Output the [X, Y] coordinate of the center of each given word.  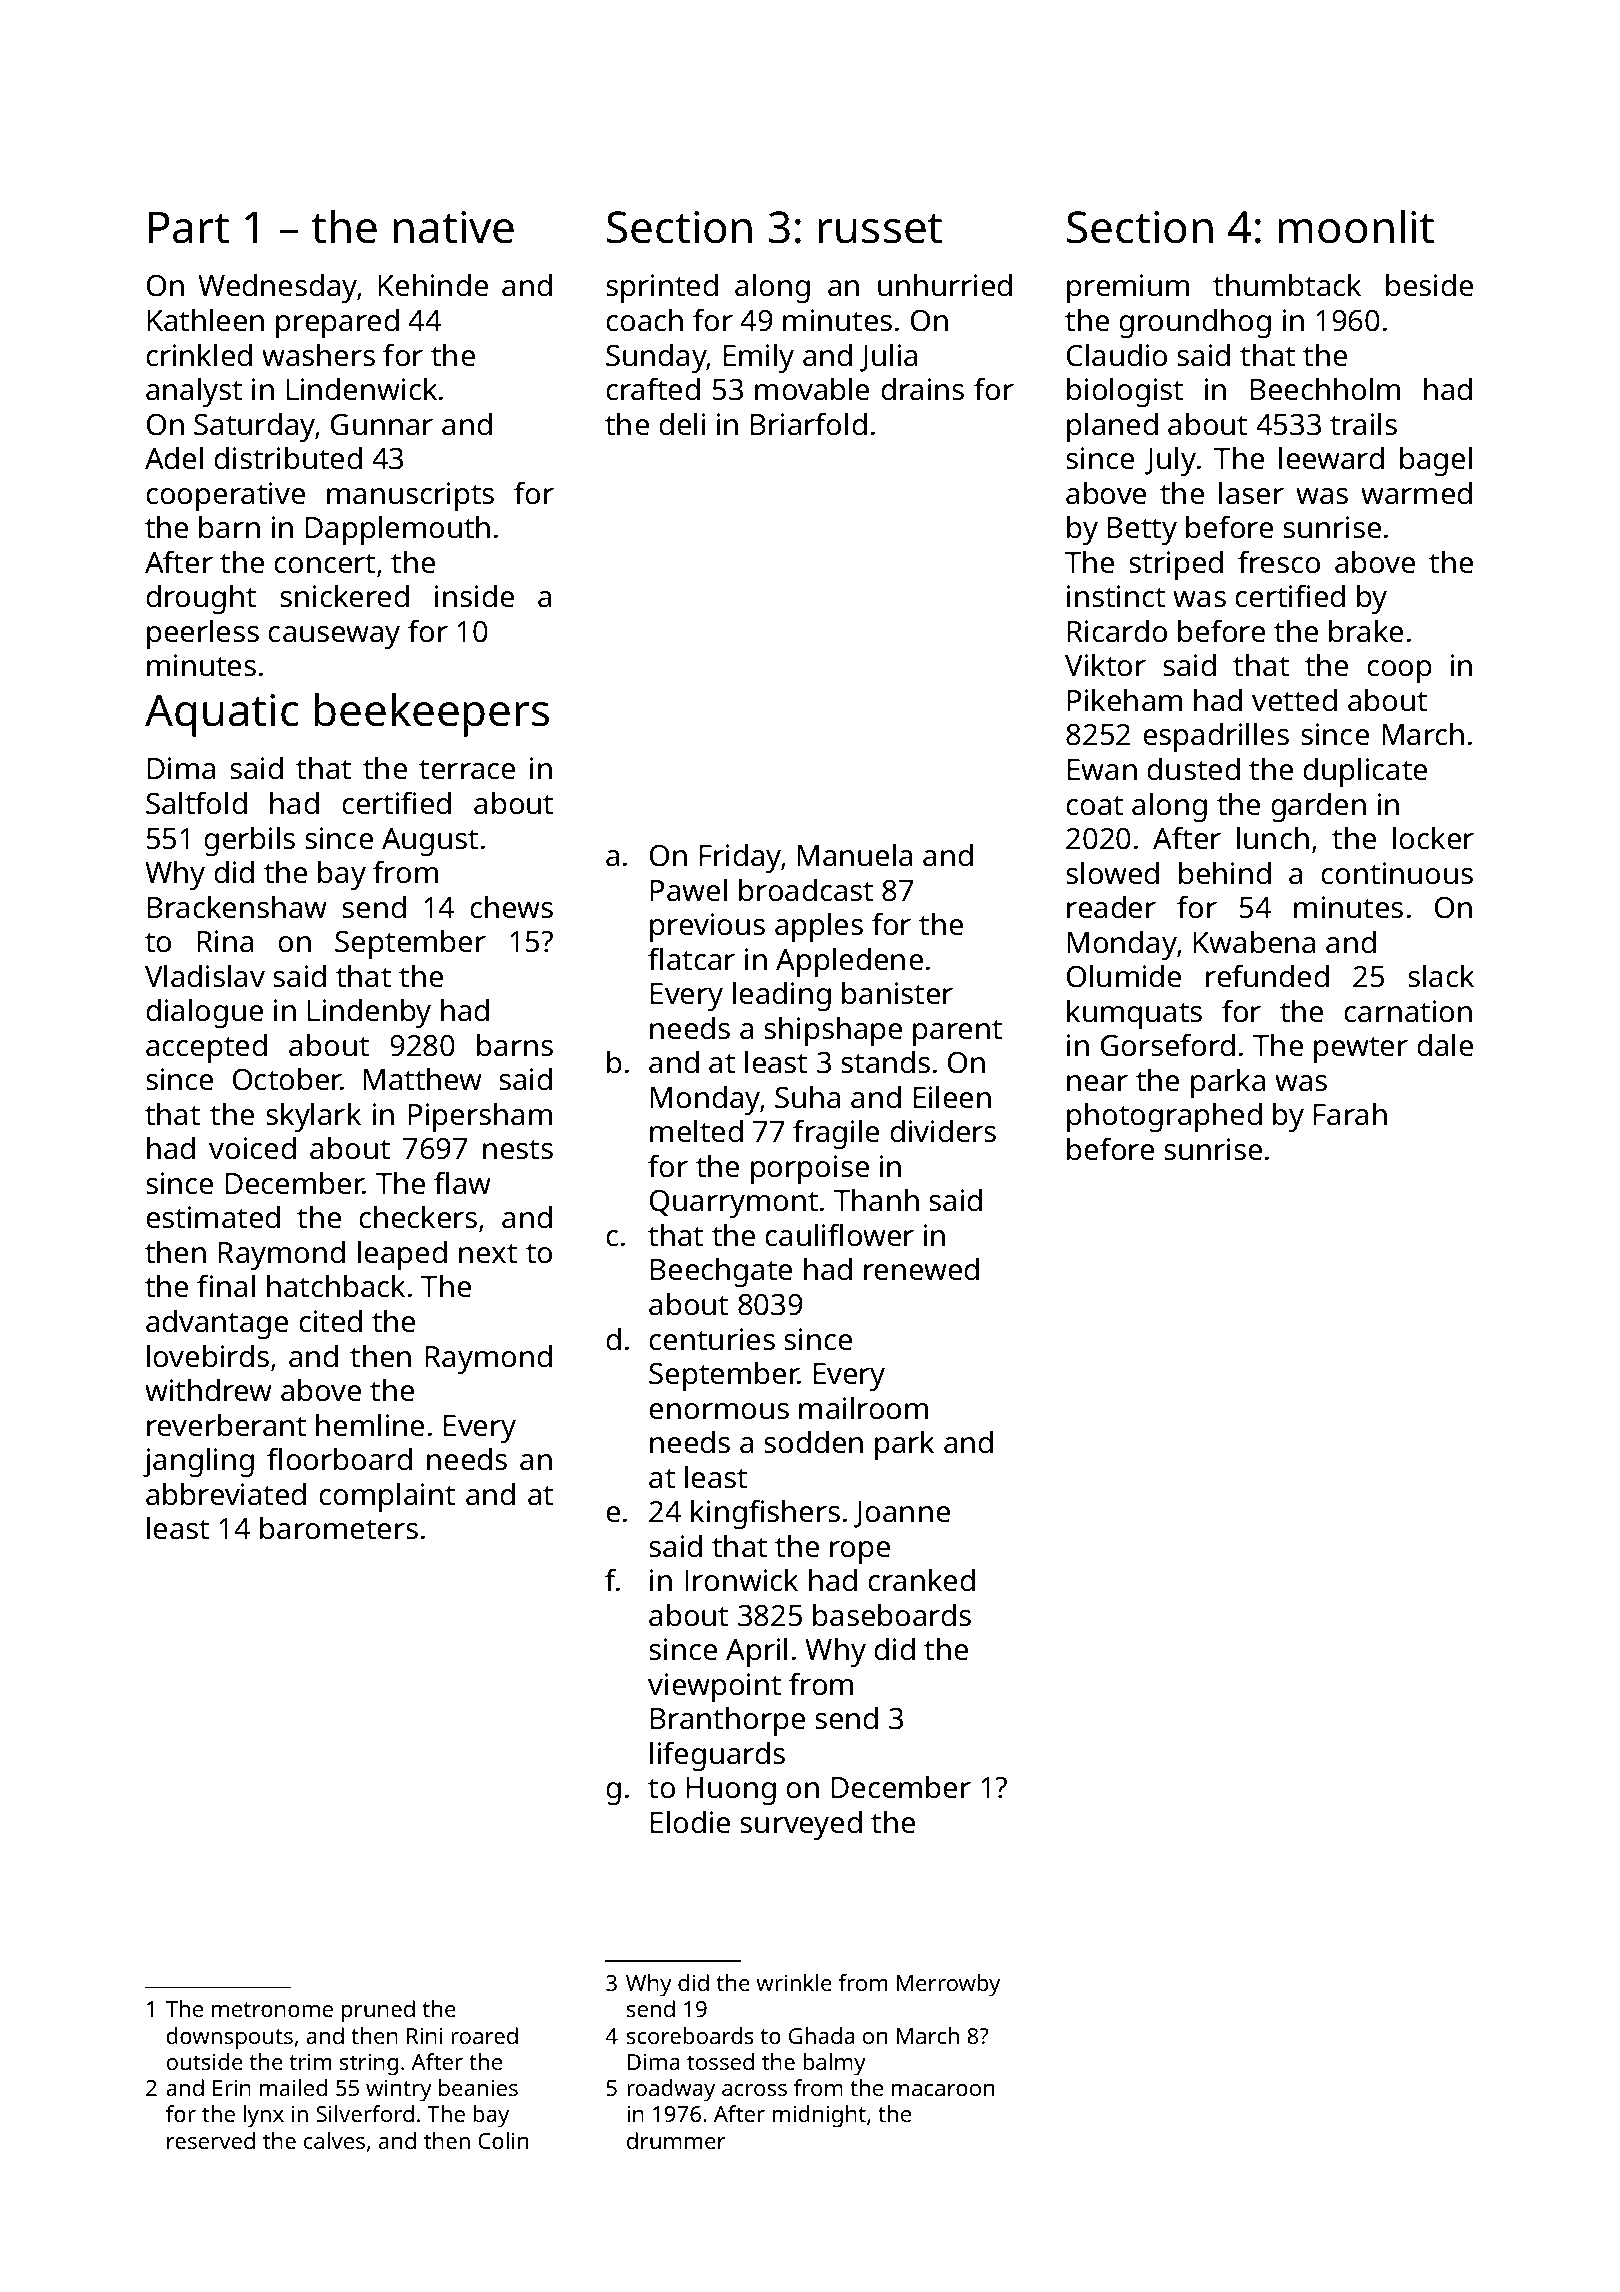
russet [880, 229]
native [453, 227]
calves [334, 2140]
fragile [836, 1134]
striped [1176, 565]
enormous [719, 1411]
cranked [921, 1580]
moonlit [1356, 226]
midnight [819, 2116]
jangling [198, 1462]
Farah [1350, 1114]
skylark [313, 1117]
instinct [1116, 596]
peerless [203, 634]
